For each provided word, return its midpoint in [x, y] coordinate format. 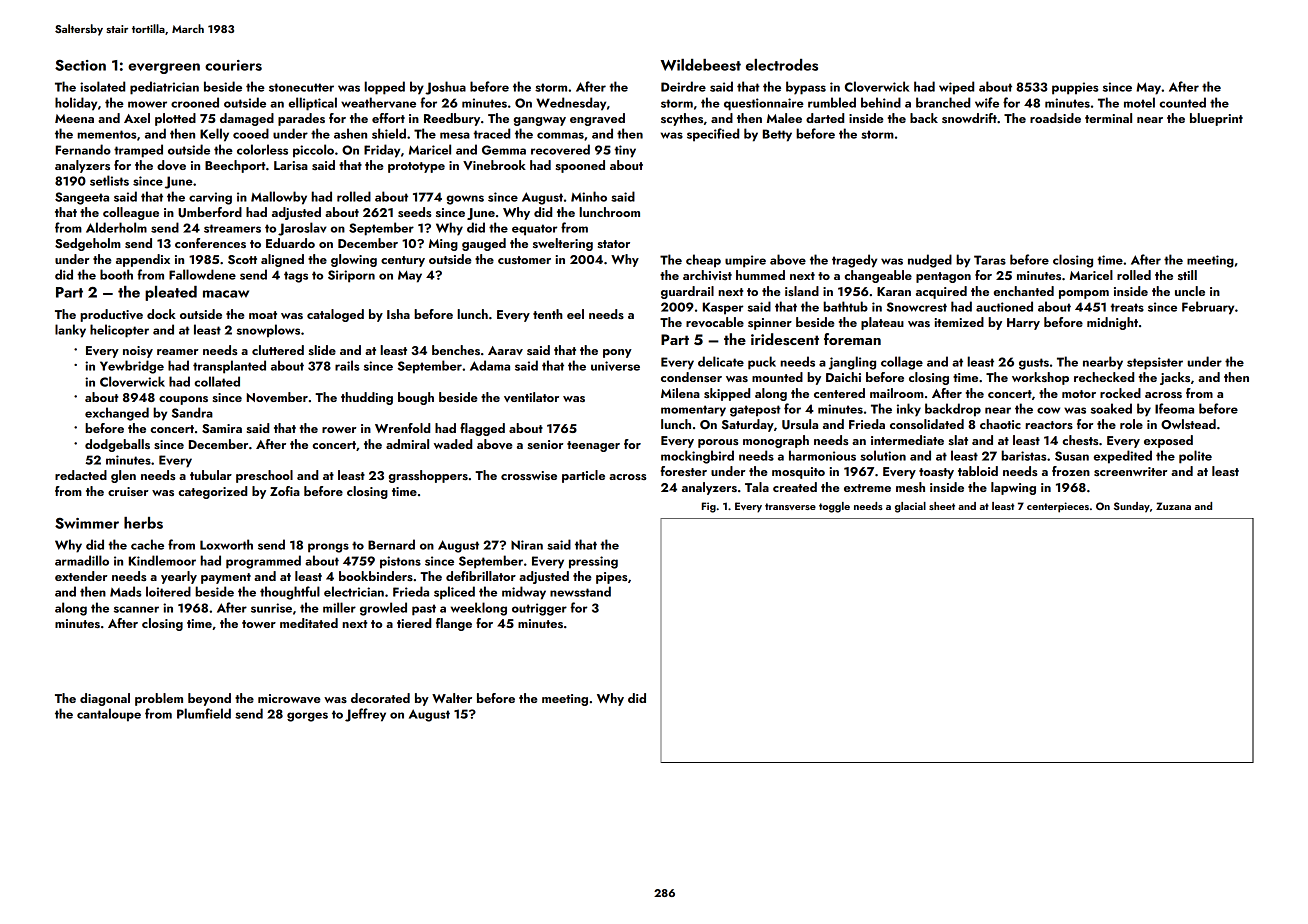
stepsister [1155, 363]
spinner [770, 324]
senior [546, 444]
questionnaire [764, 104]
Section [80, 65]
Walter [452, 698]
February [1208, 308]
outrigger [539, 609]
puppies [1075, 88]
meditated [309, 623]
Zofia [285, 491]
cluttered [278, 350]
